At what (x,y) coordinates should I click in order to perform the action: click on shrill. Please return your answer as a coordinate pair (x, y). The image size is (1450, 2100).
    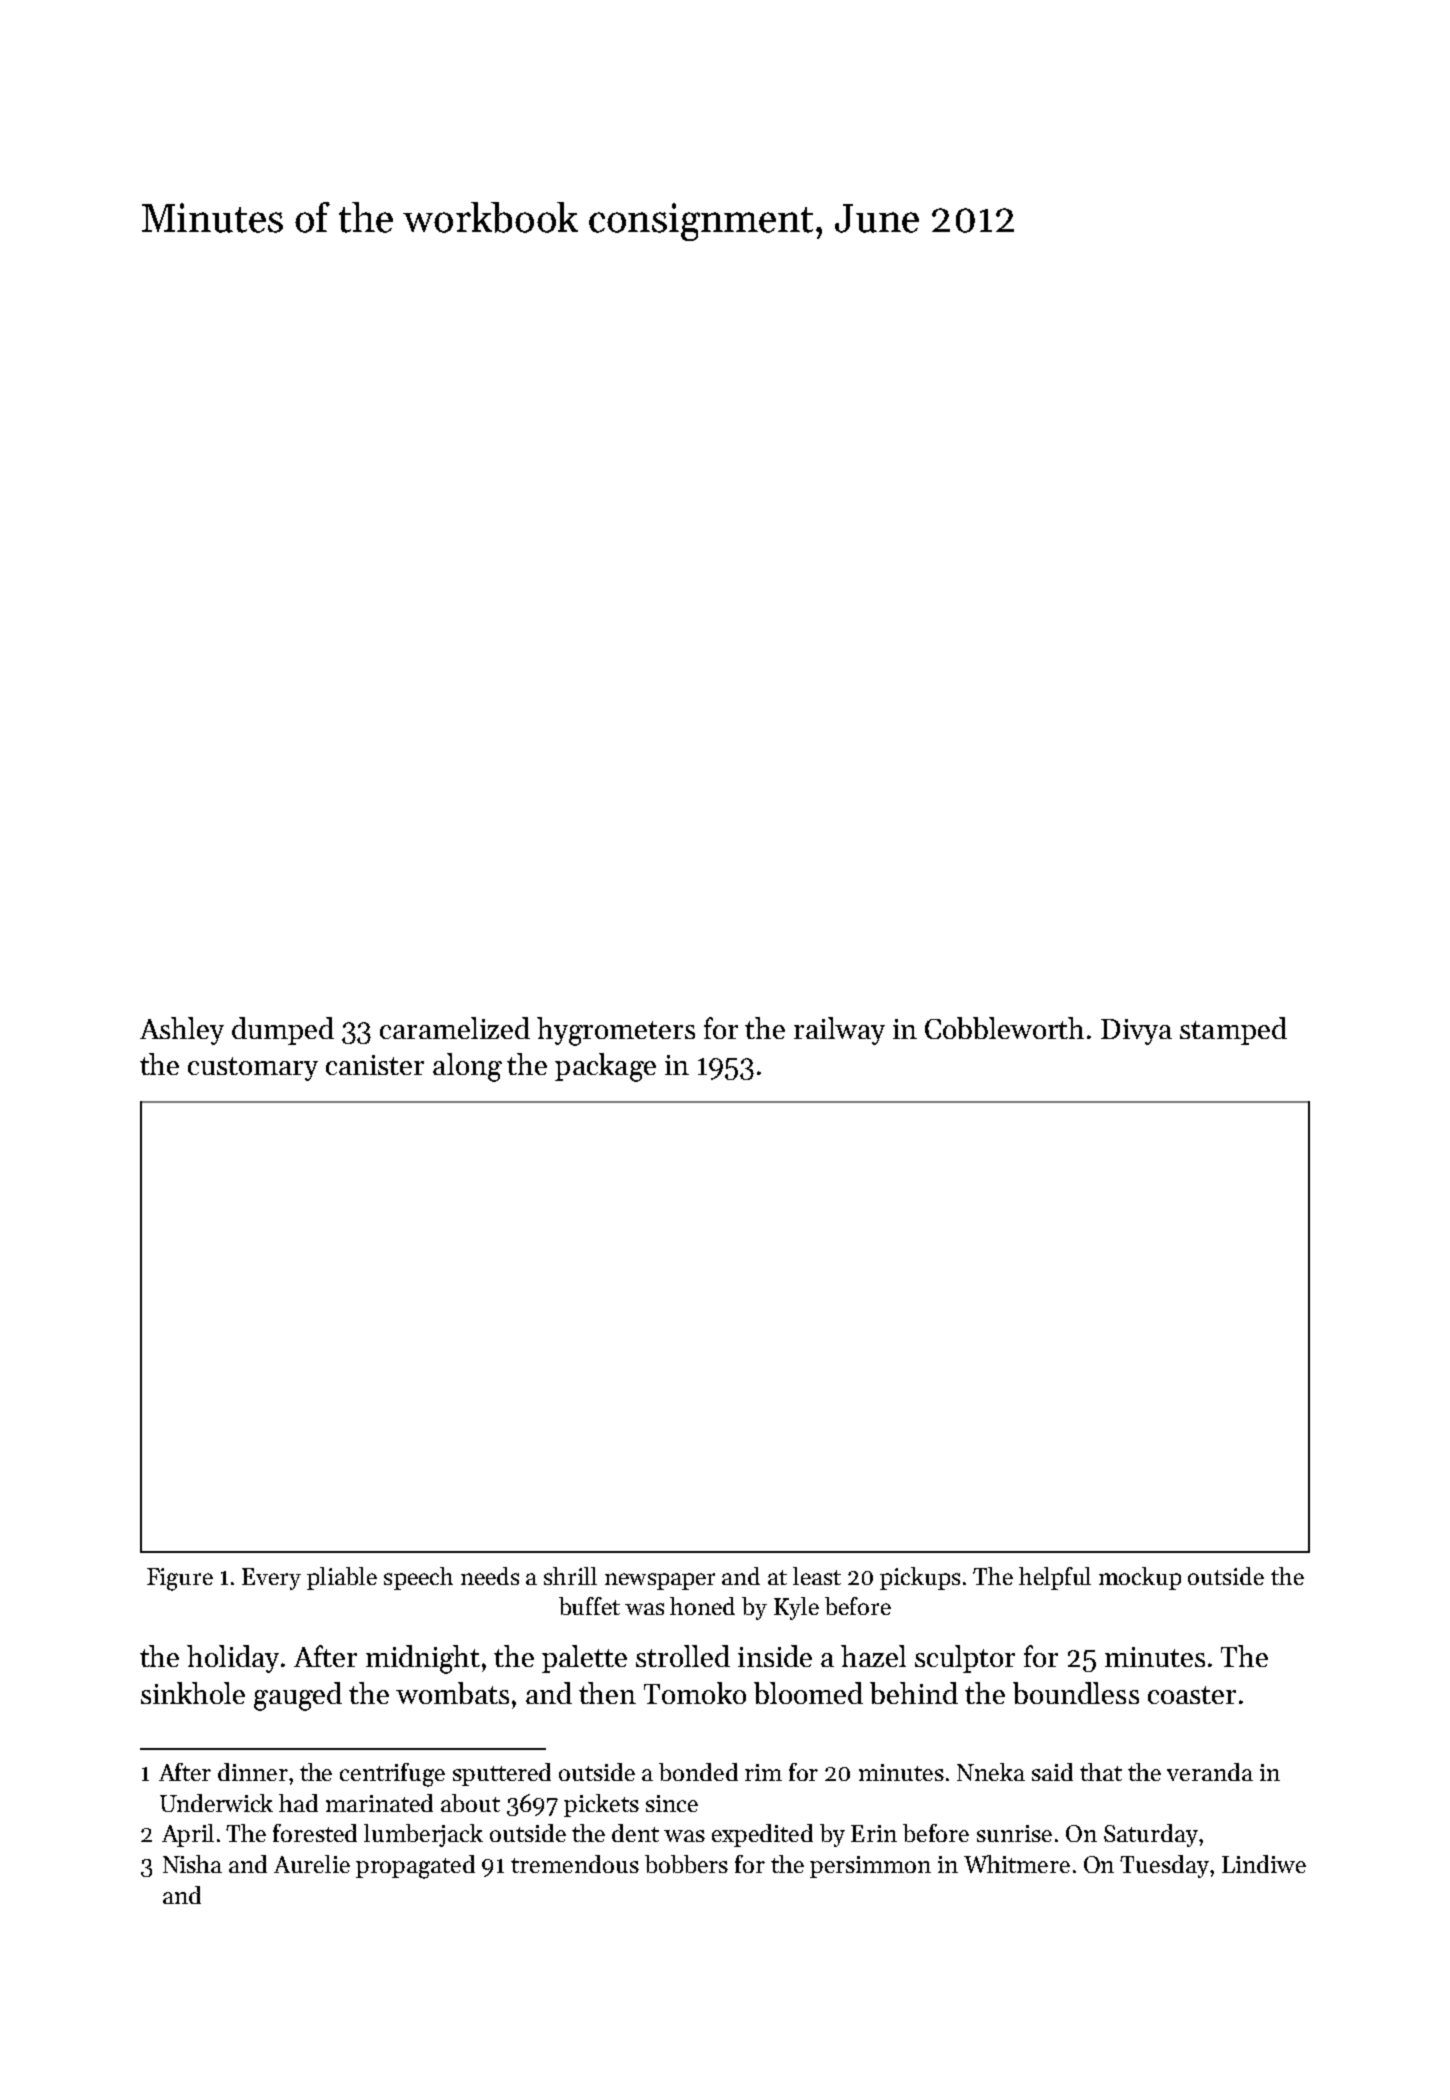
    Looking at the image, I should click on (570, 1576).
